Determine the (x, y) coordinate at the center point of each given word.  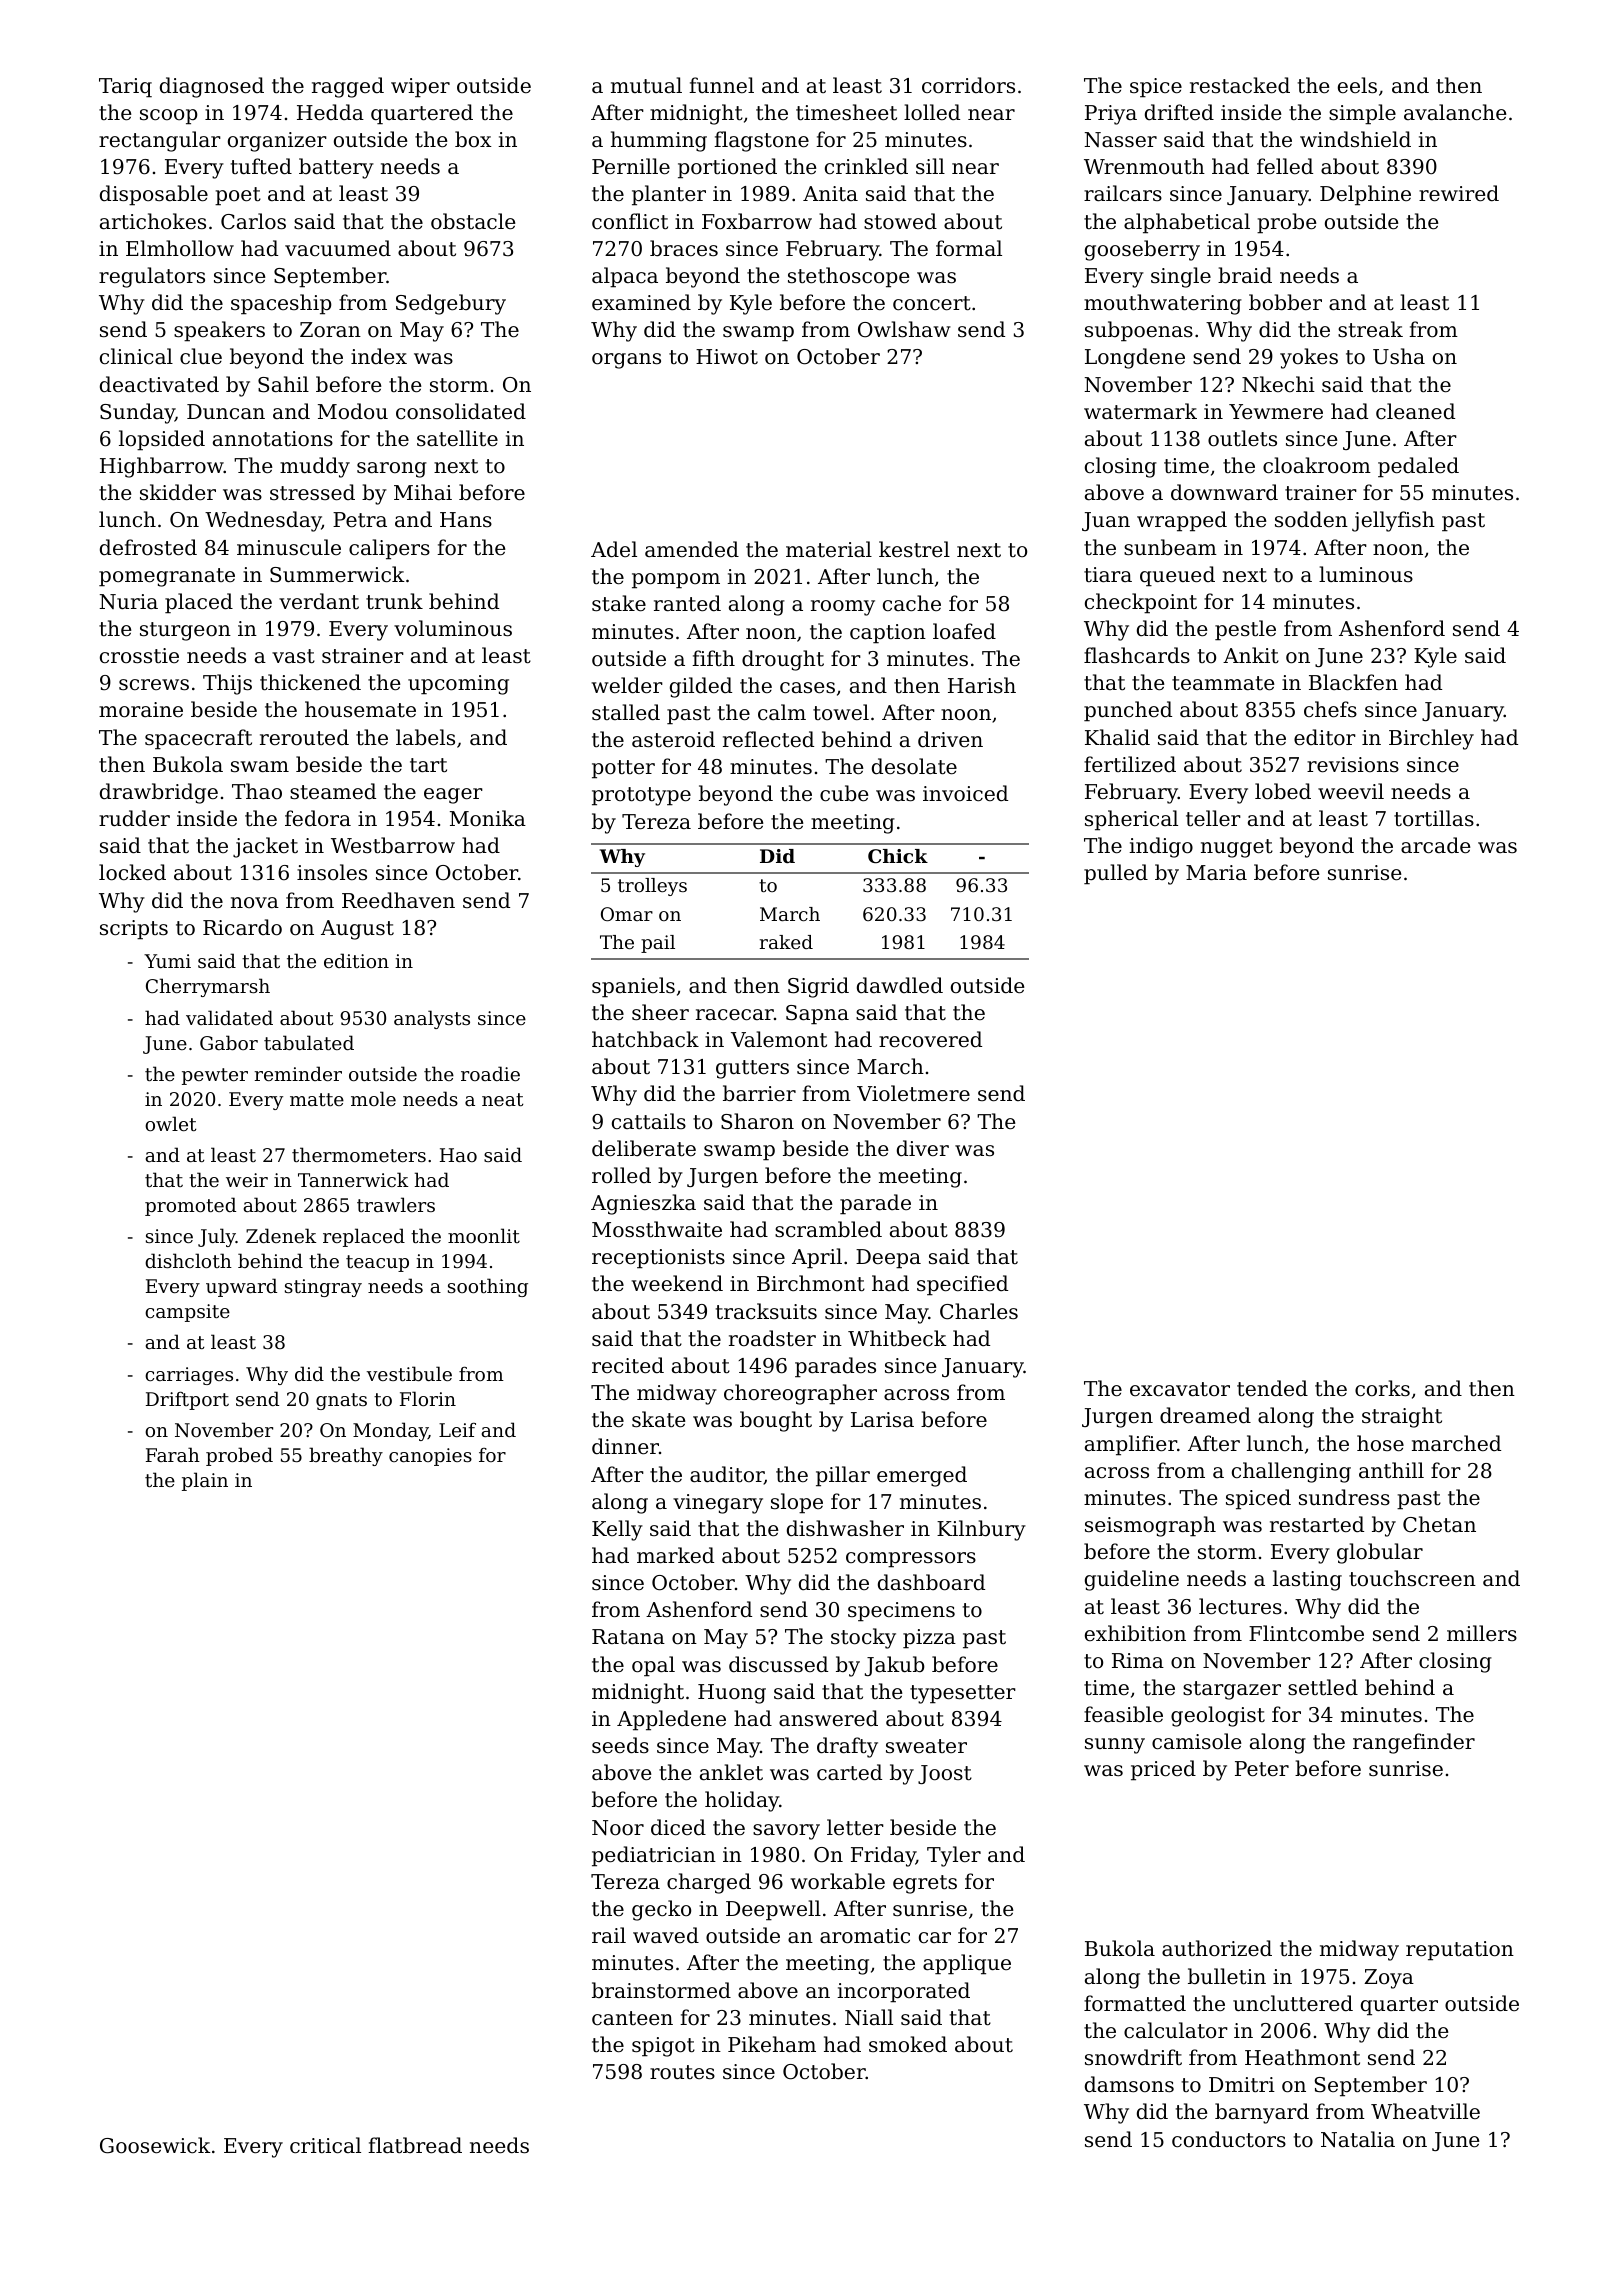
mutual (646, 85)
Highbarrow (162, 467)
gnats (341, 1401)
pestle (1245, 630)
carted (849, 1772)
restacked (1240, 85)
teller (1213, 818)
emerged (922, 1476)
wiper (420, 88)
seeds (620, 1745)
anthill (1391, 1470)
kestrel (914, 549)
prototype (641, 796)
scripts (134, 930)
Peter (1262, 1769)
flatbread (415, 2145)
